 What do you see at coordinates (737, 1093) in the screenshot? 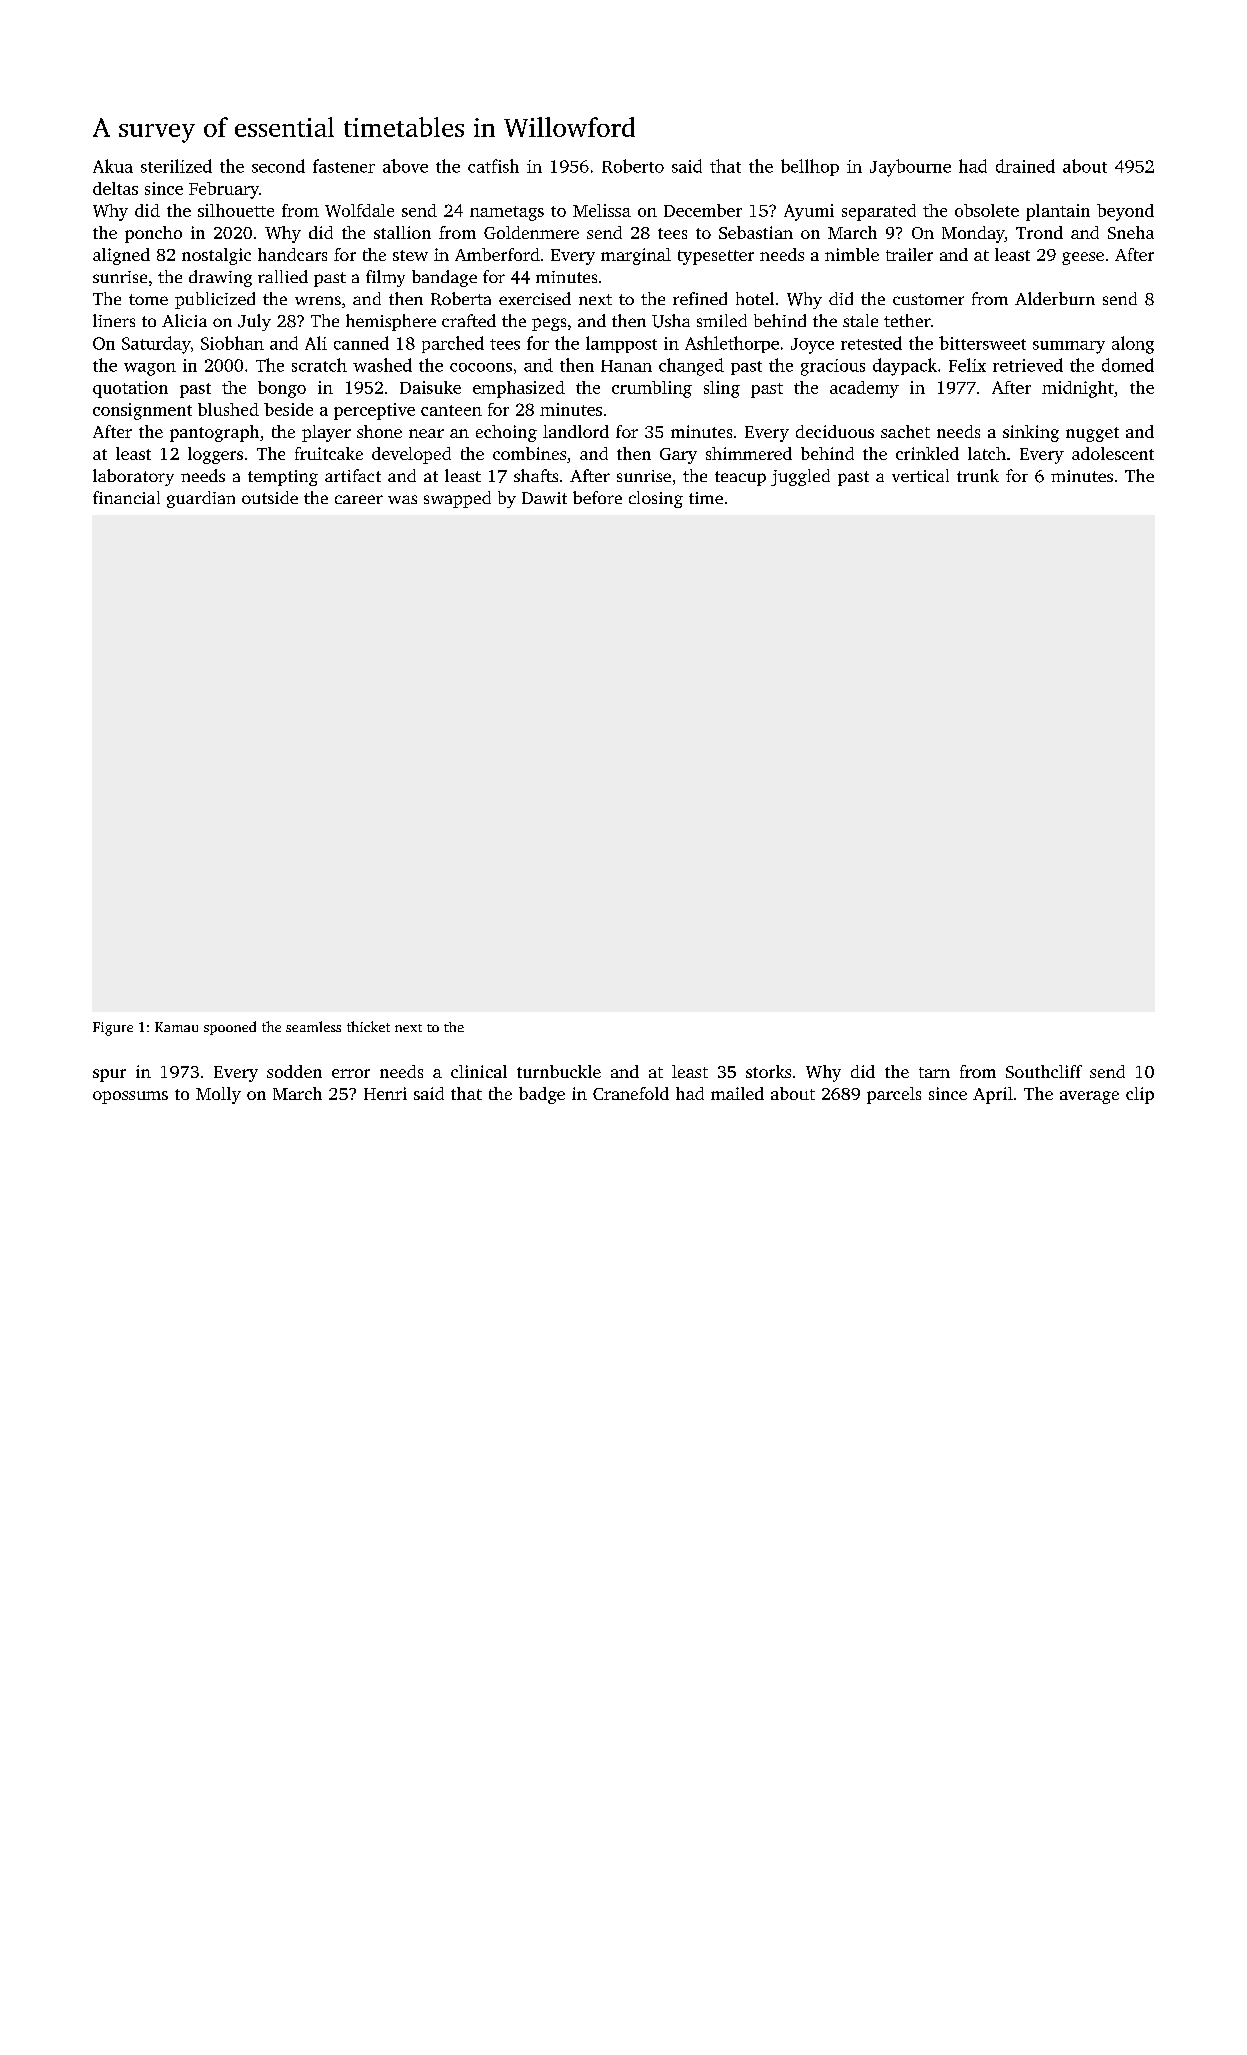
I see `mailed` at bounding box center [737, 1093].
